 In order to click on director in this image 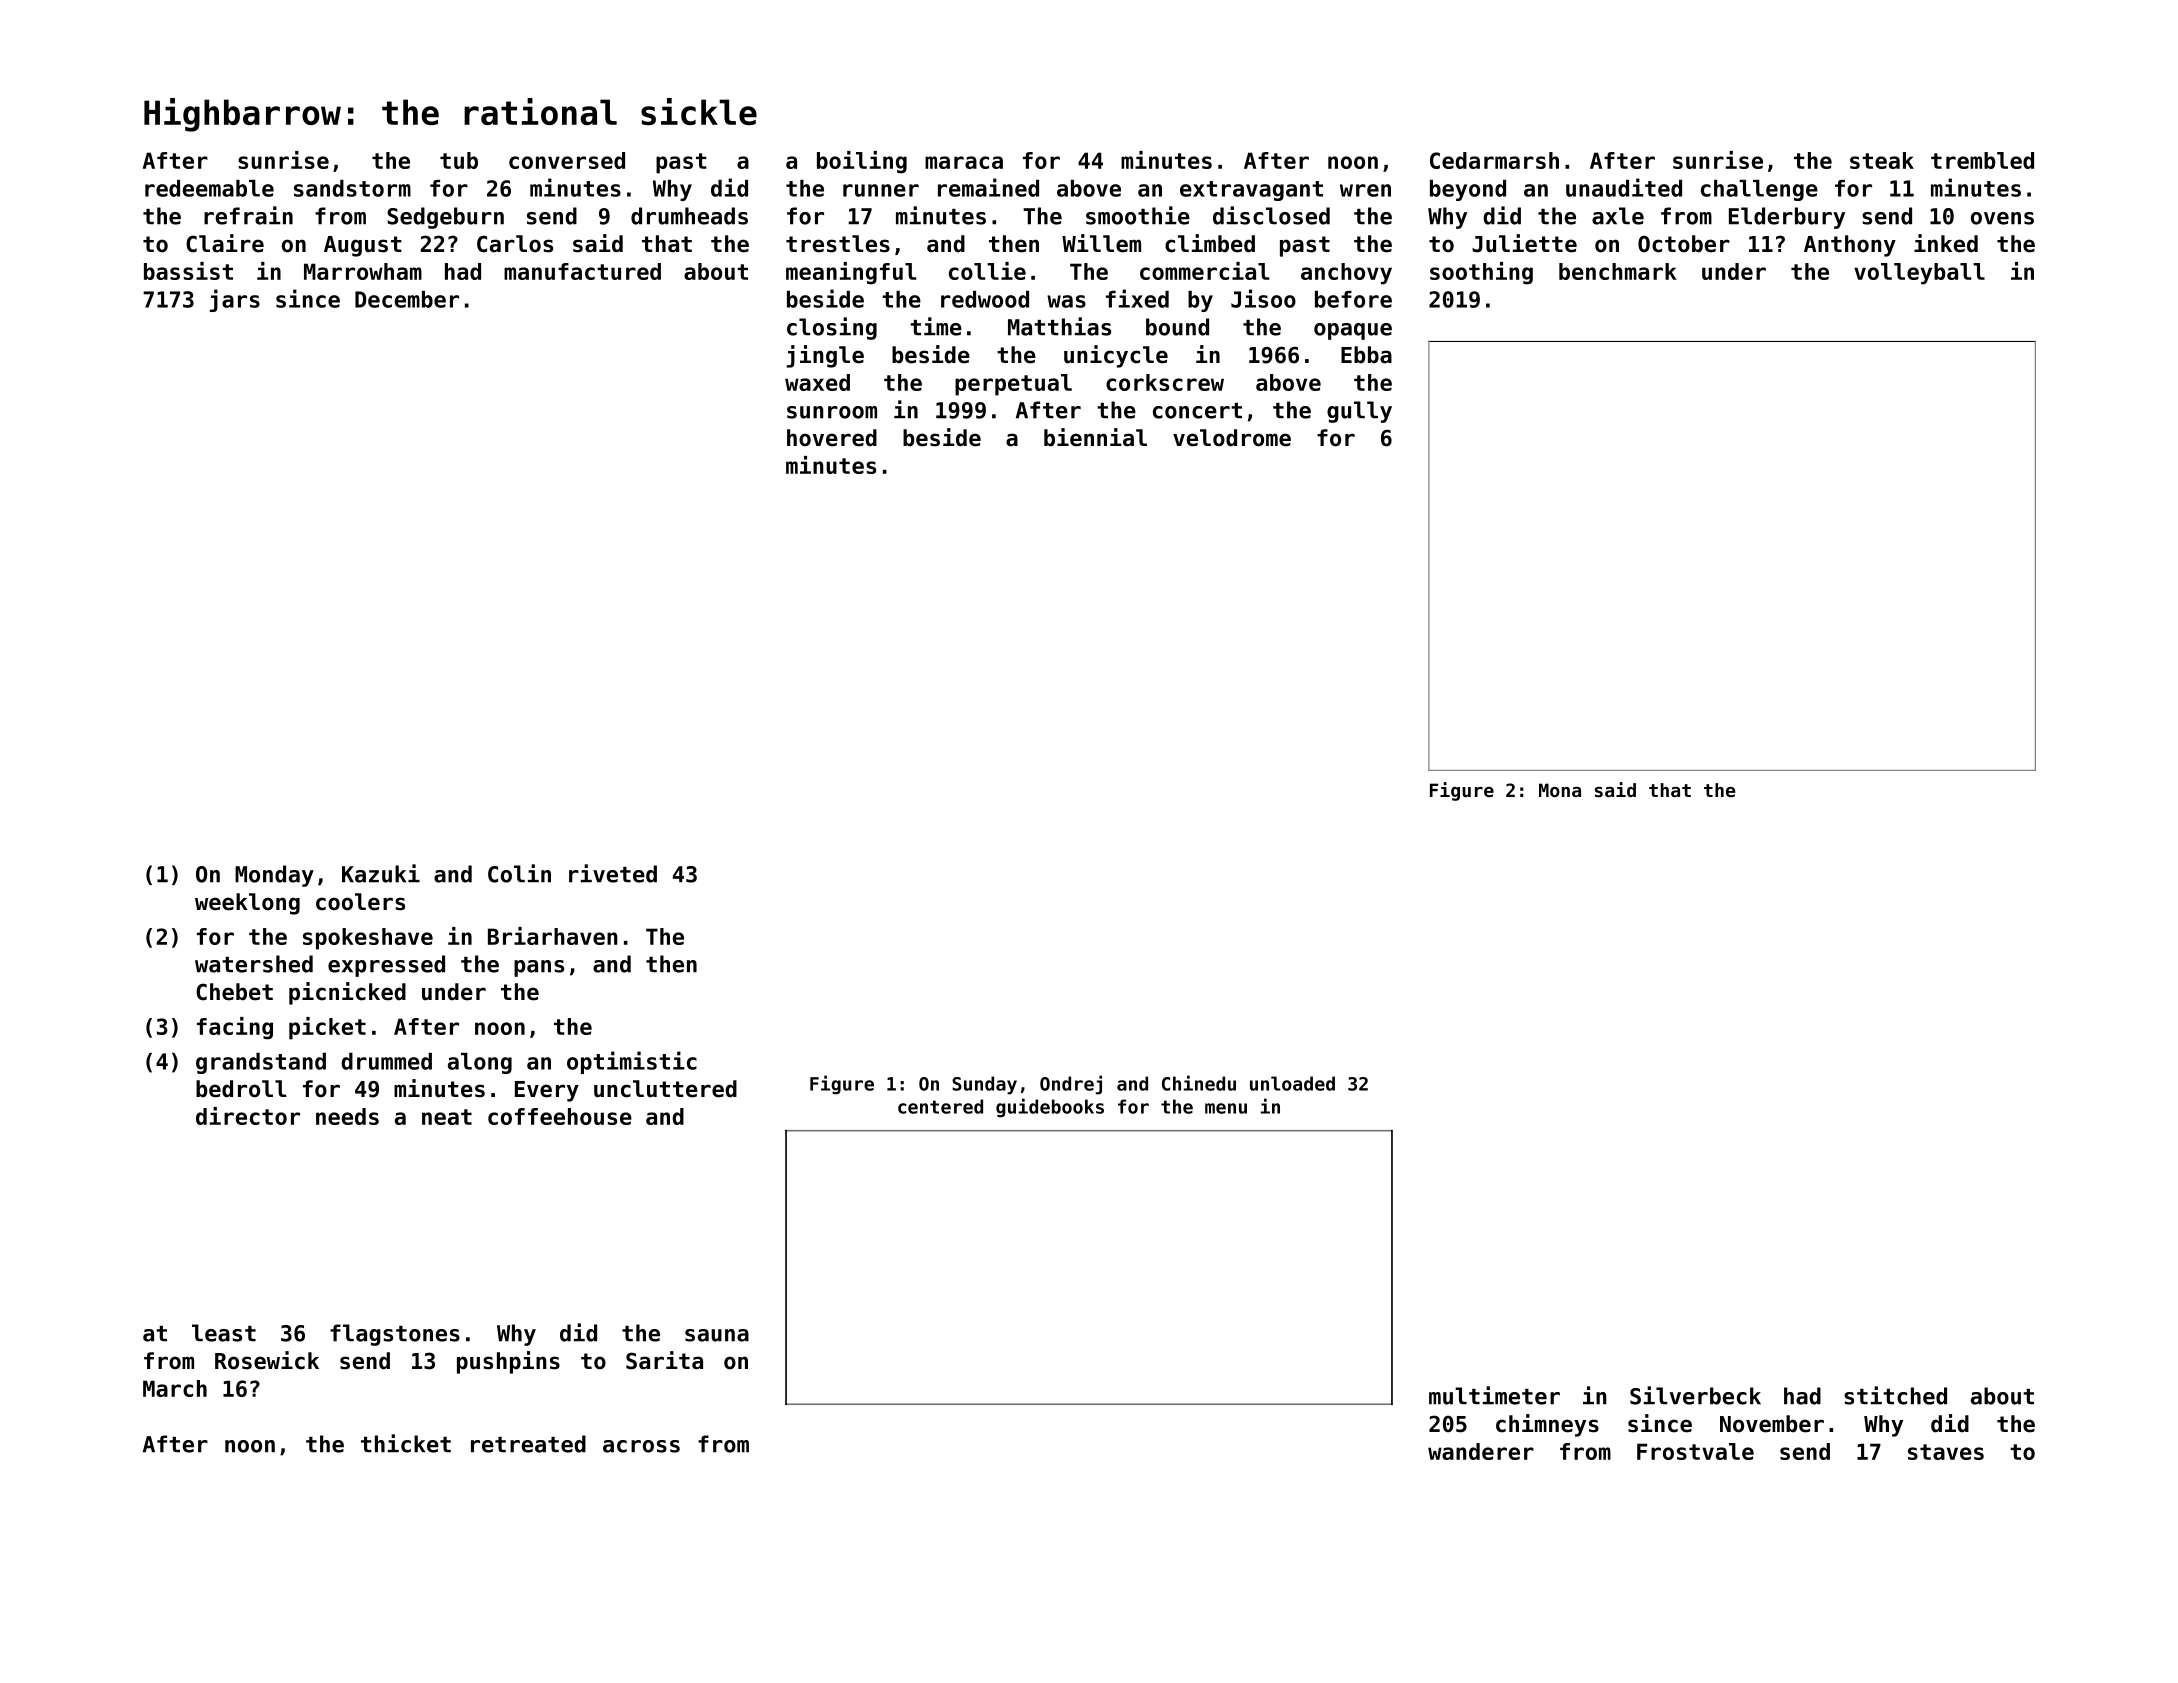, I will do `click(248, 1116)`.
